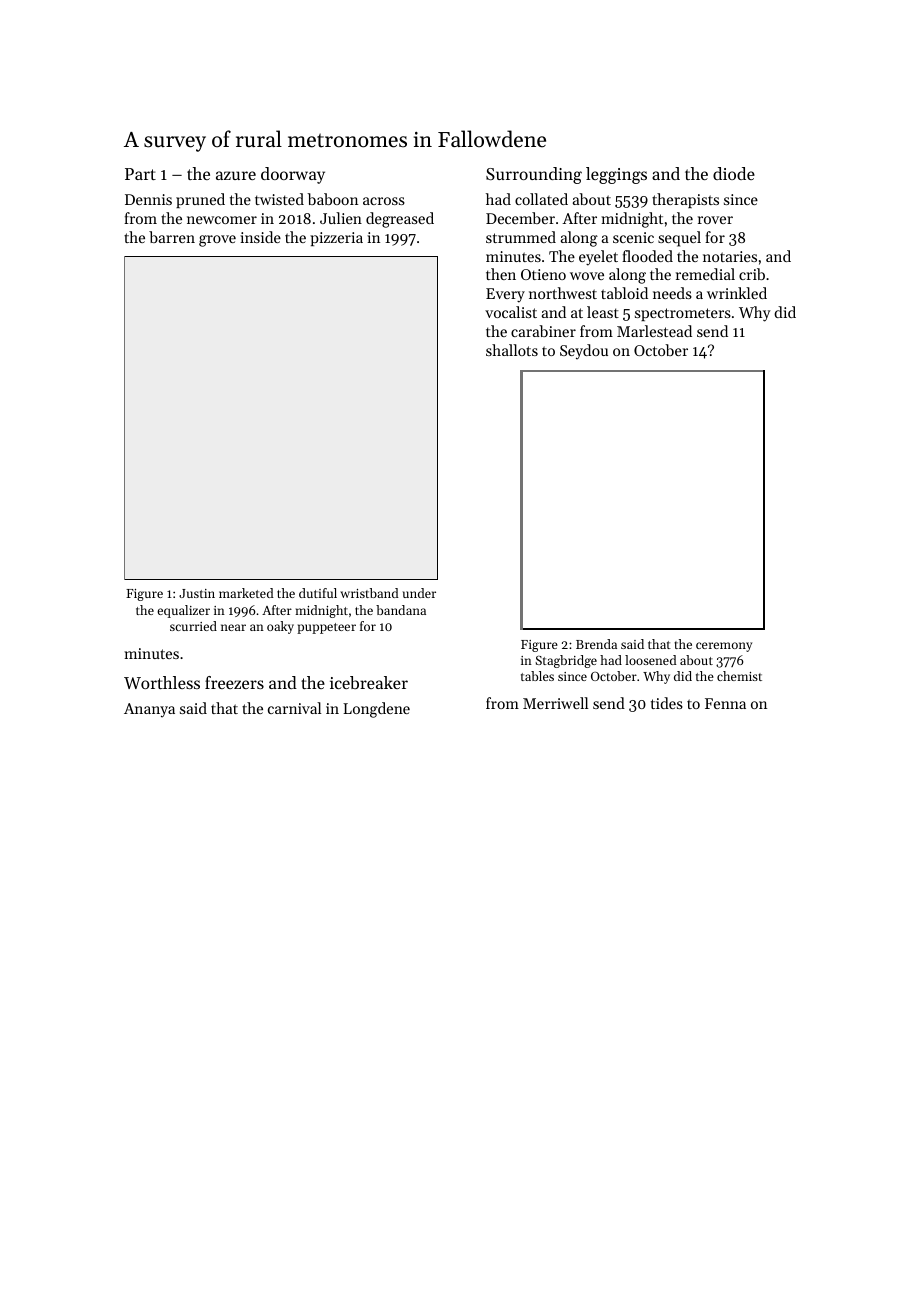  I want to click on Surrounding, so click(534, 175).
